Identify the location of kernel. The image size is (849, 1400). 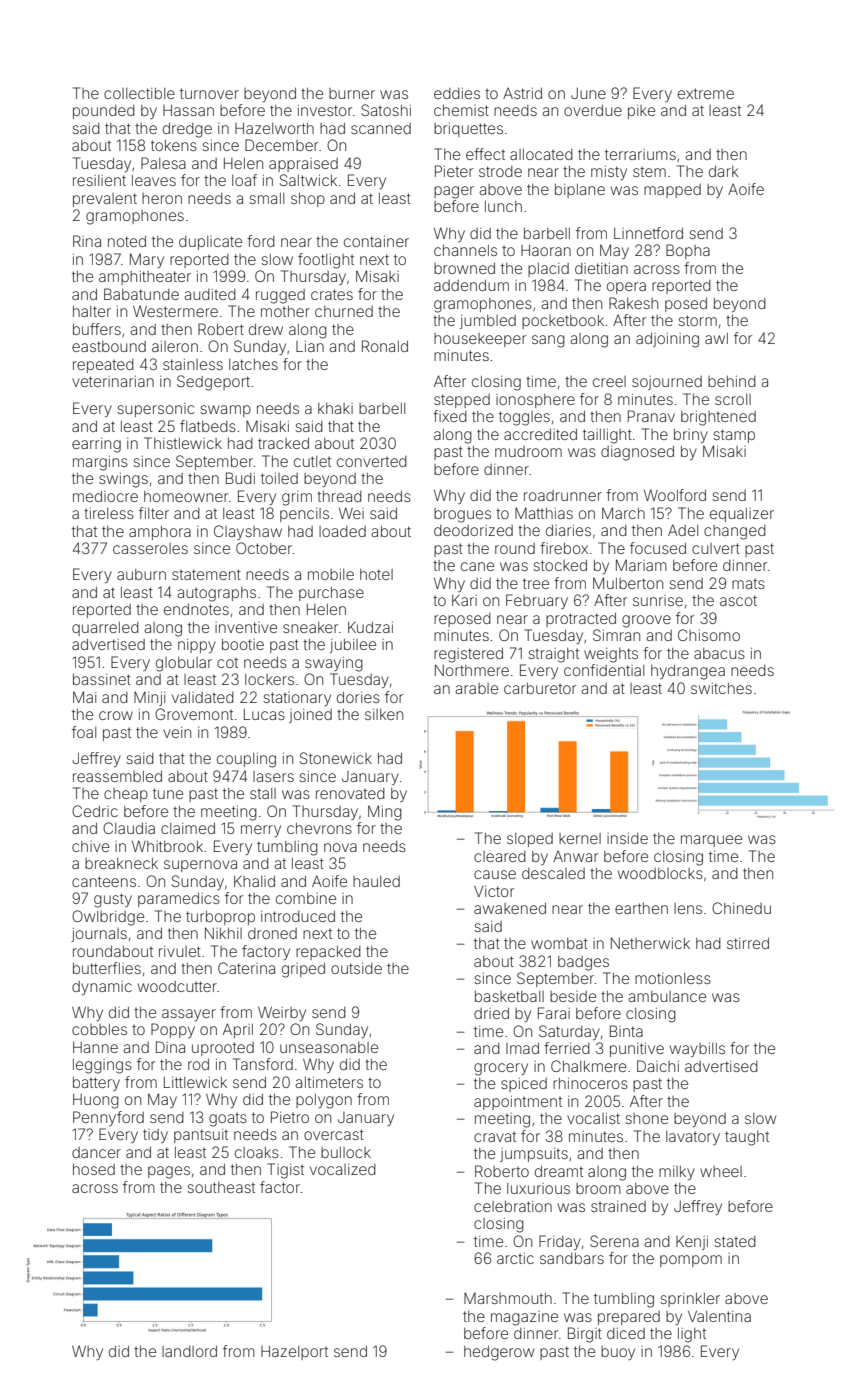
(580, 838).
